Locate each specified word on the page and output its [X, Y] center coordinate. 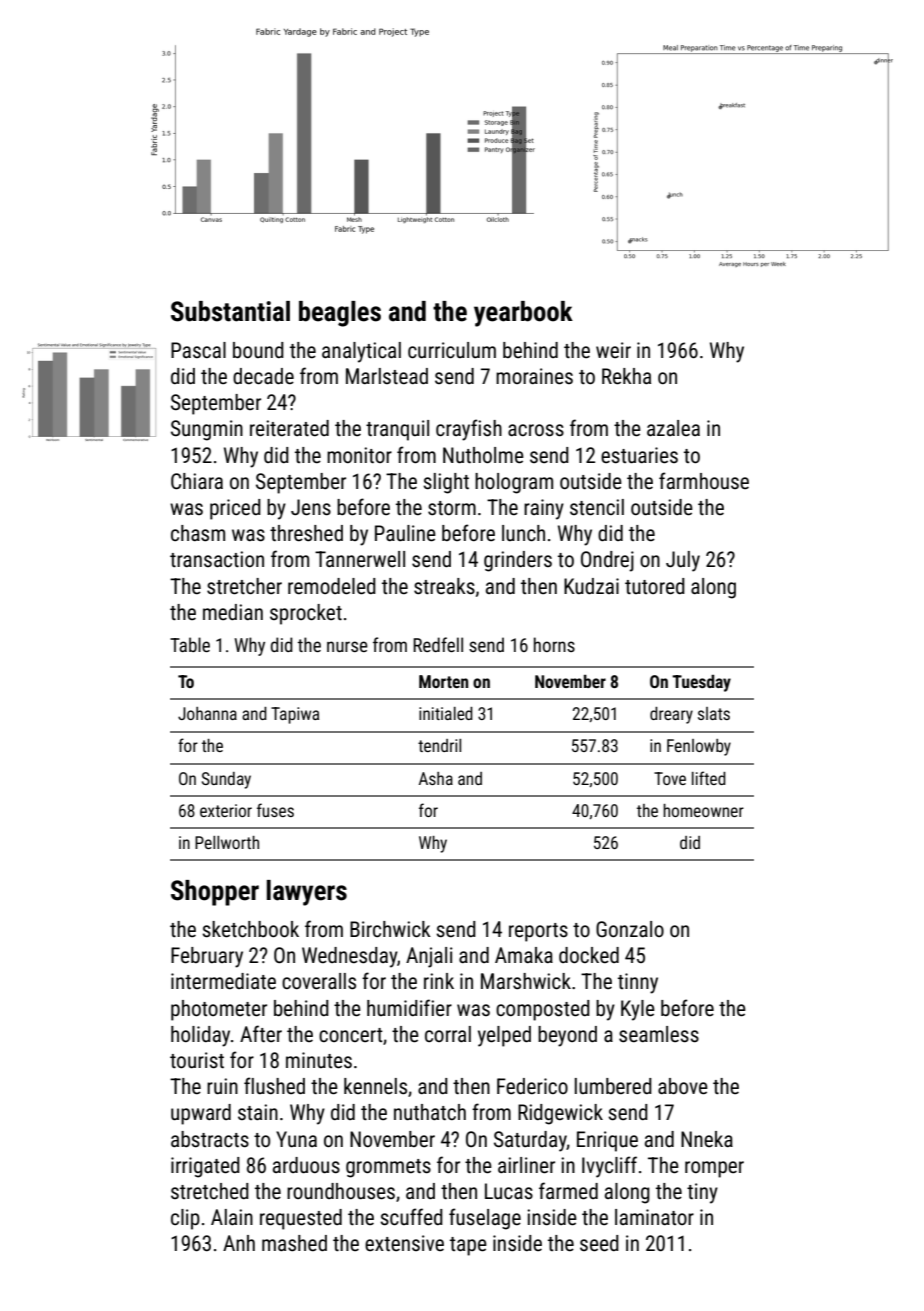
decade [263, 376]
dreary [671, 715]
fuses [275, 810]
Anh [239, 1243]
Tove [670, 778]
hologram [514, 483]
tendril [439, 745]
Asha [436, 778]
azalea [673, 428]
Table [190, 644]
